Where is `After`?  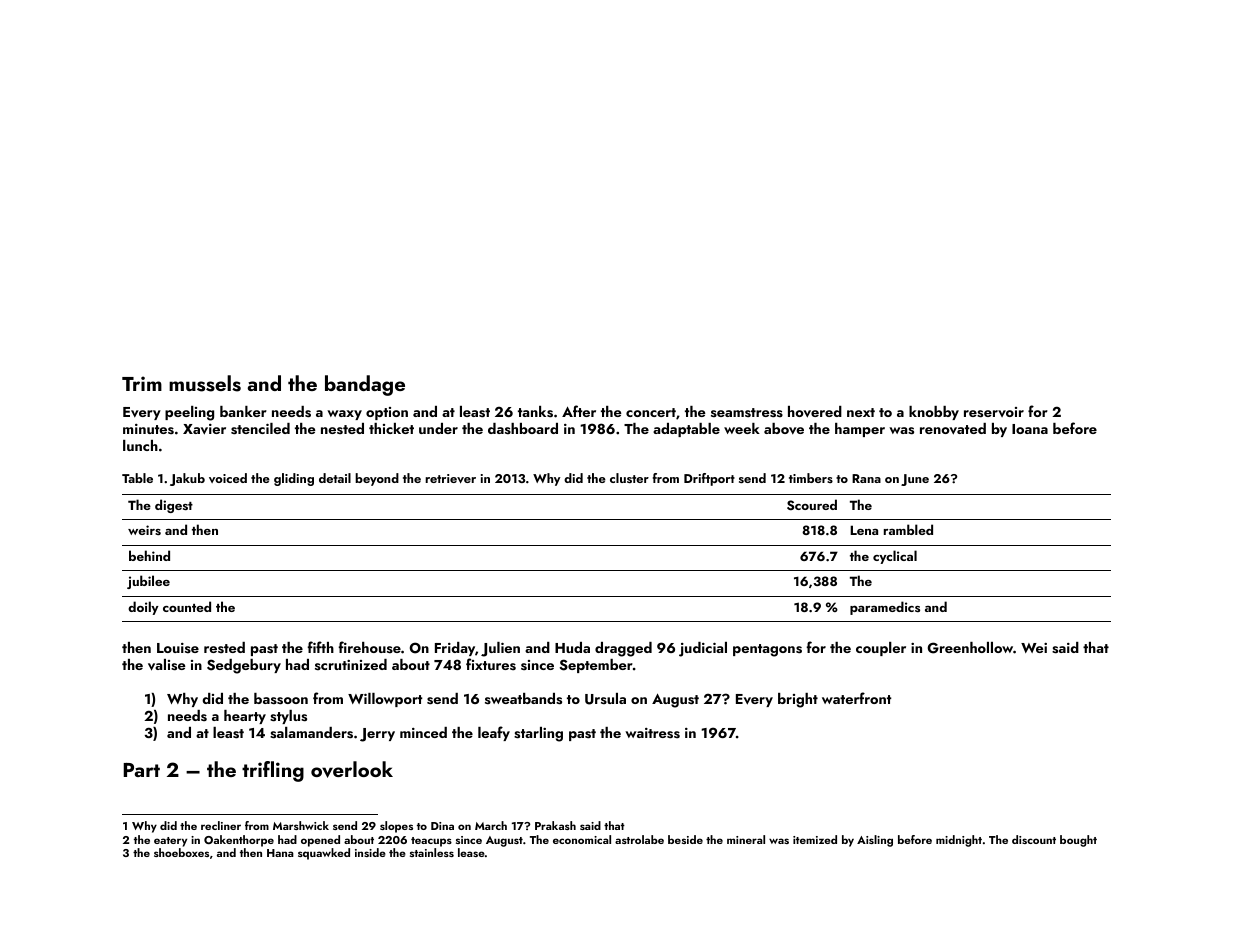
After is located at coordinates (579, 411).
